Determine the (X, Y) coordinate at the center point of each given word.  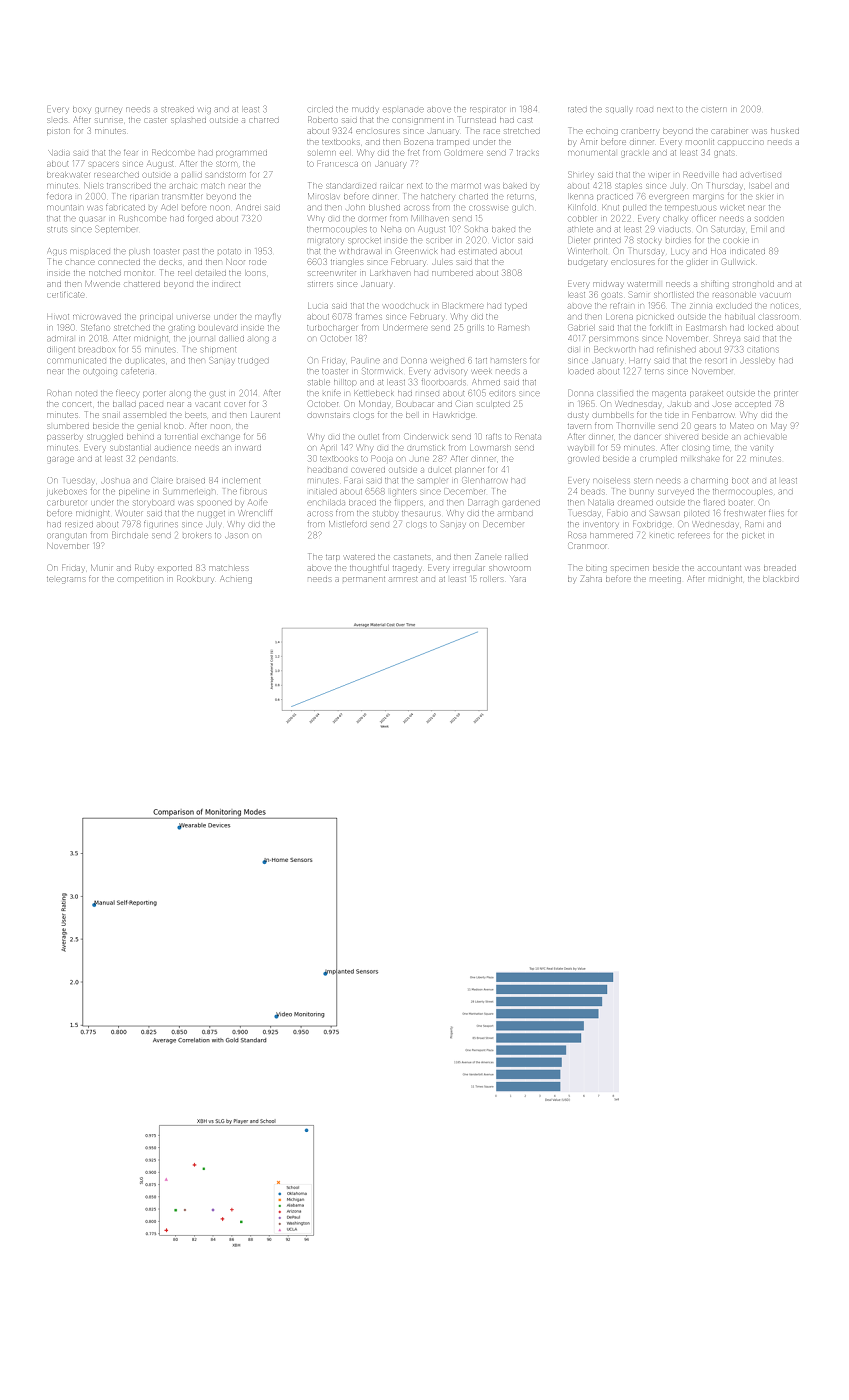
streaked (178, 109)
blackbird (781, 579)
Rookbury (195, 580)
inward (249, 448)
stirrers (320, 284)
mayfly (267, 317)
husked (785, 131)
